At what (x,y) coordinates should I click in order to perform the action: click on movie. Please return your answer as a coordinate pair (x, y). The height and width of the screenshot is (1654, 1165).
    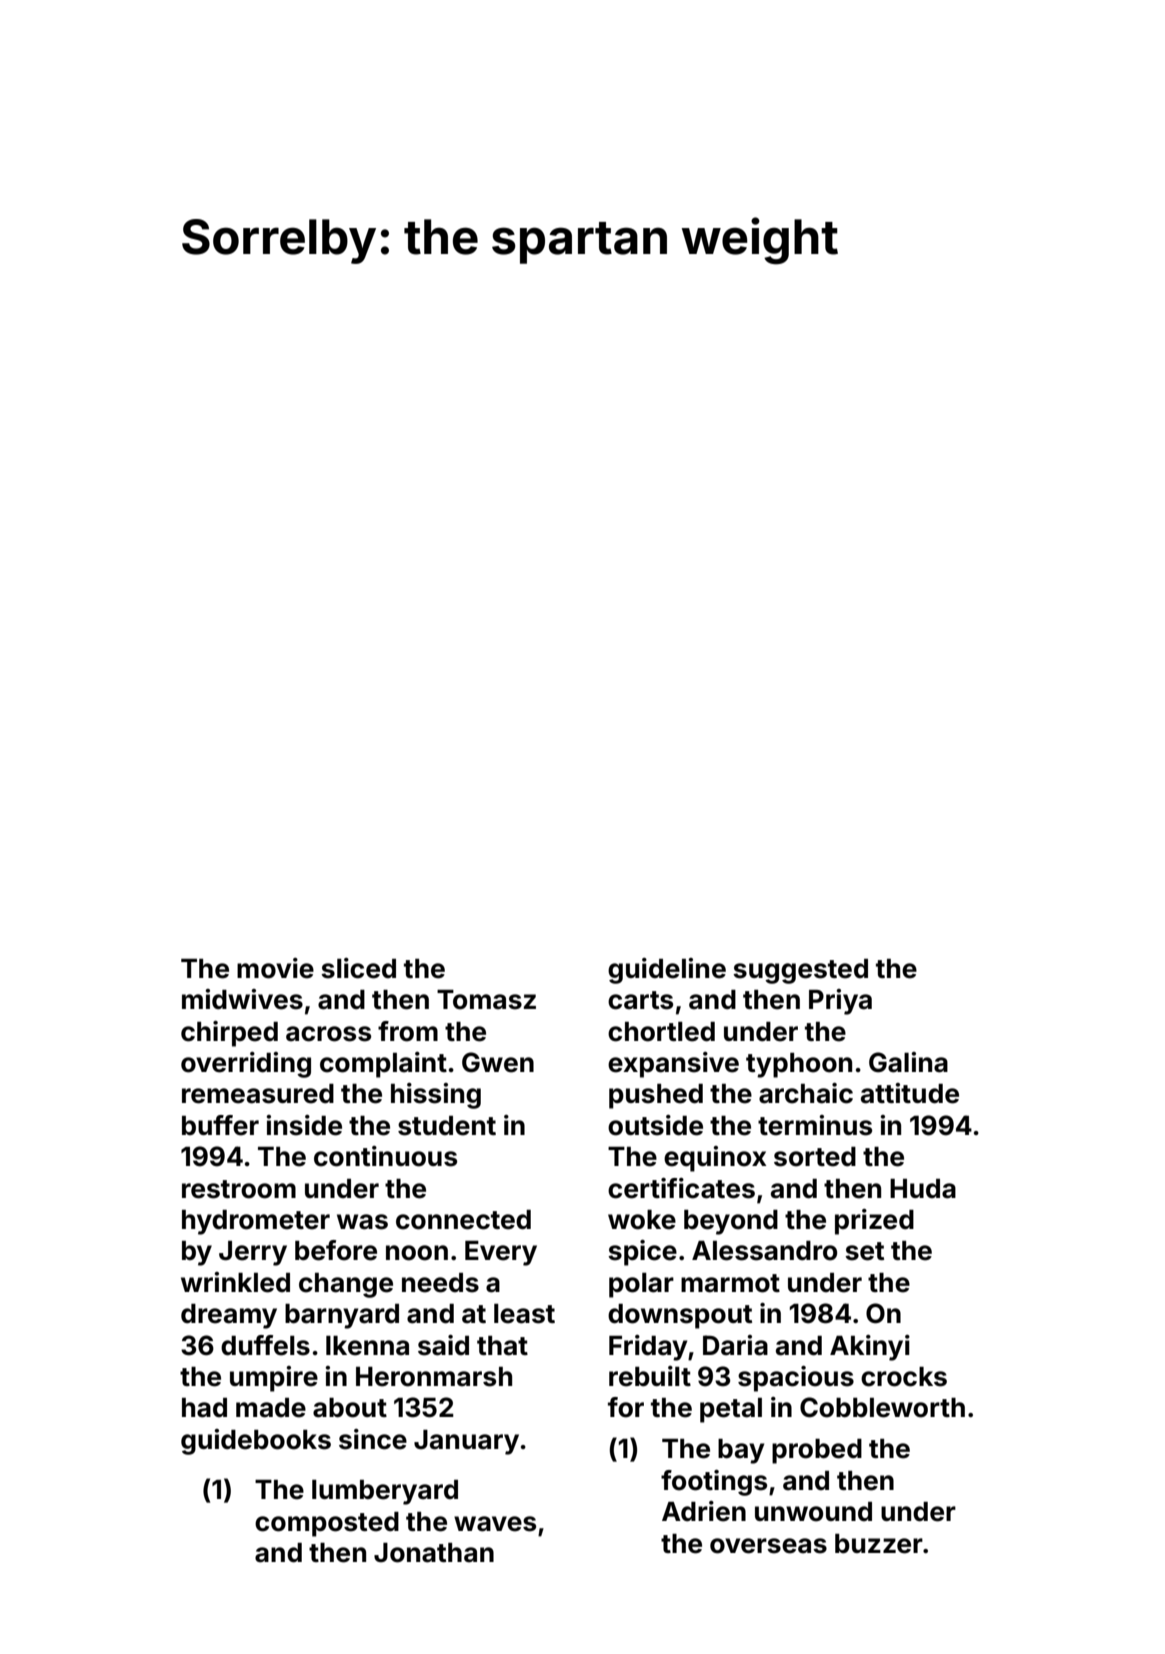
    Looking at the image, I should click on (275, 968).
